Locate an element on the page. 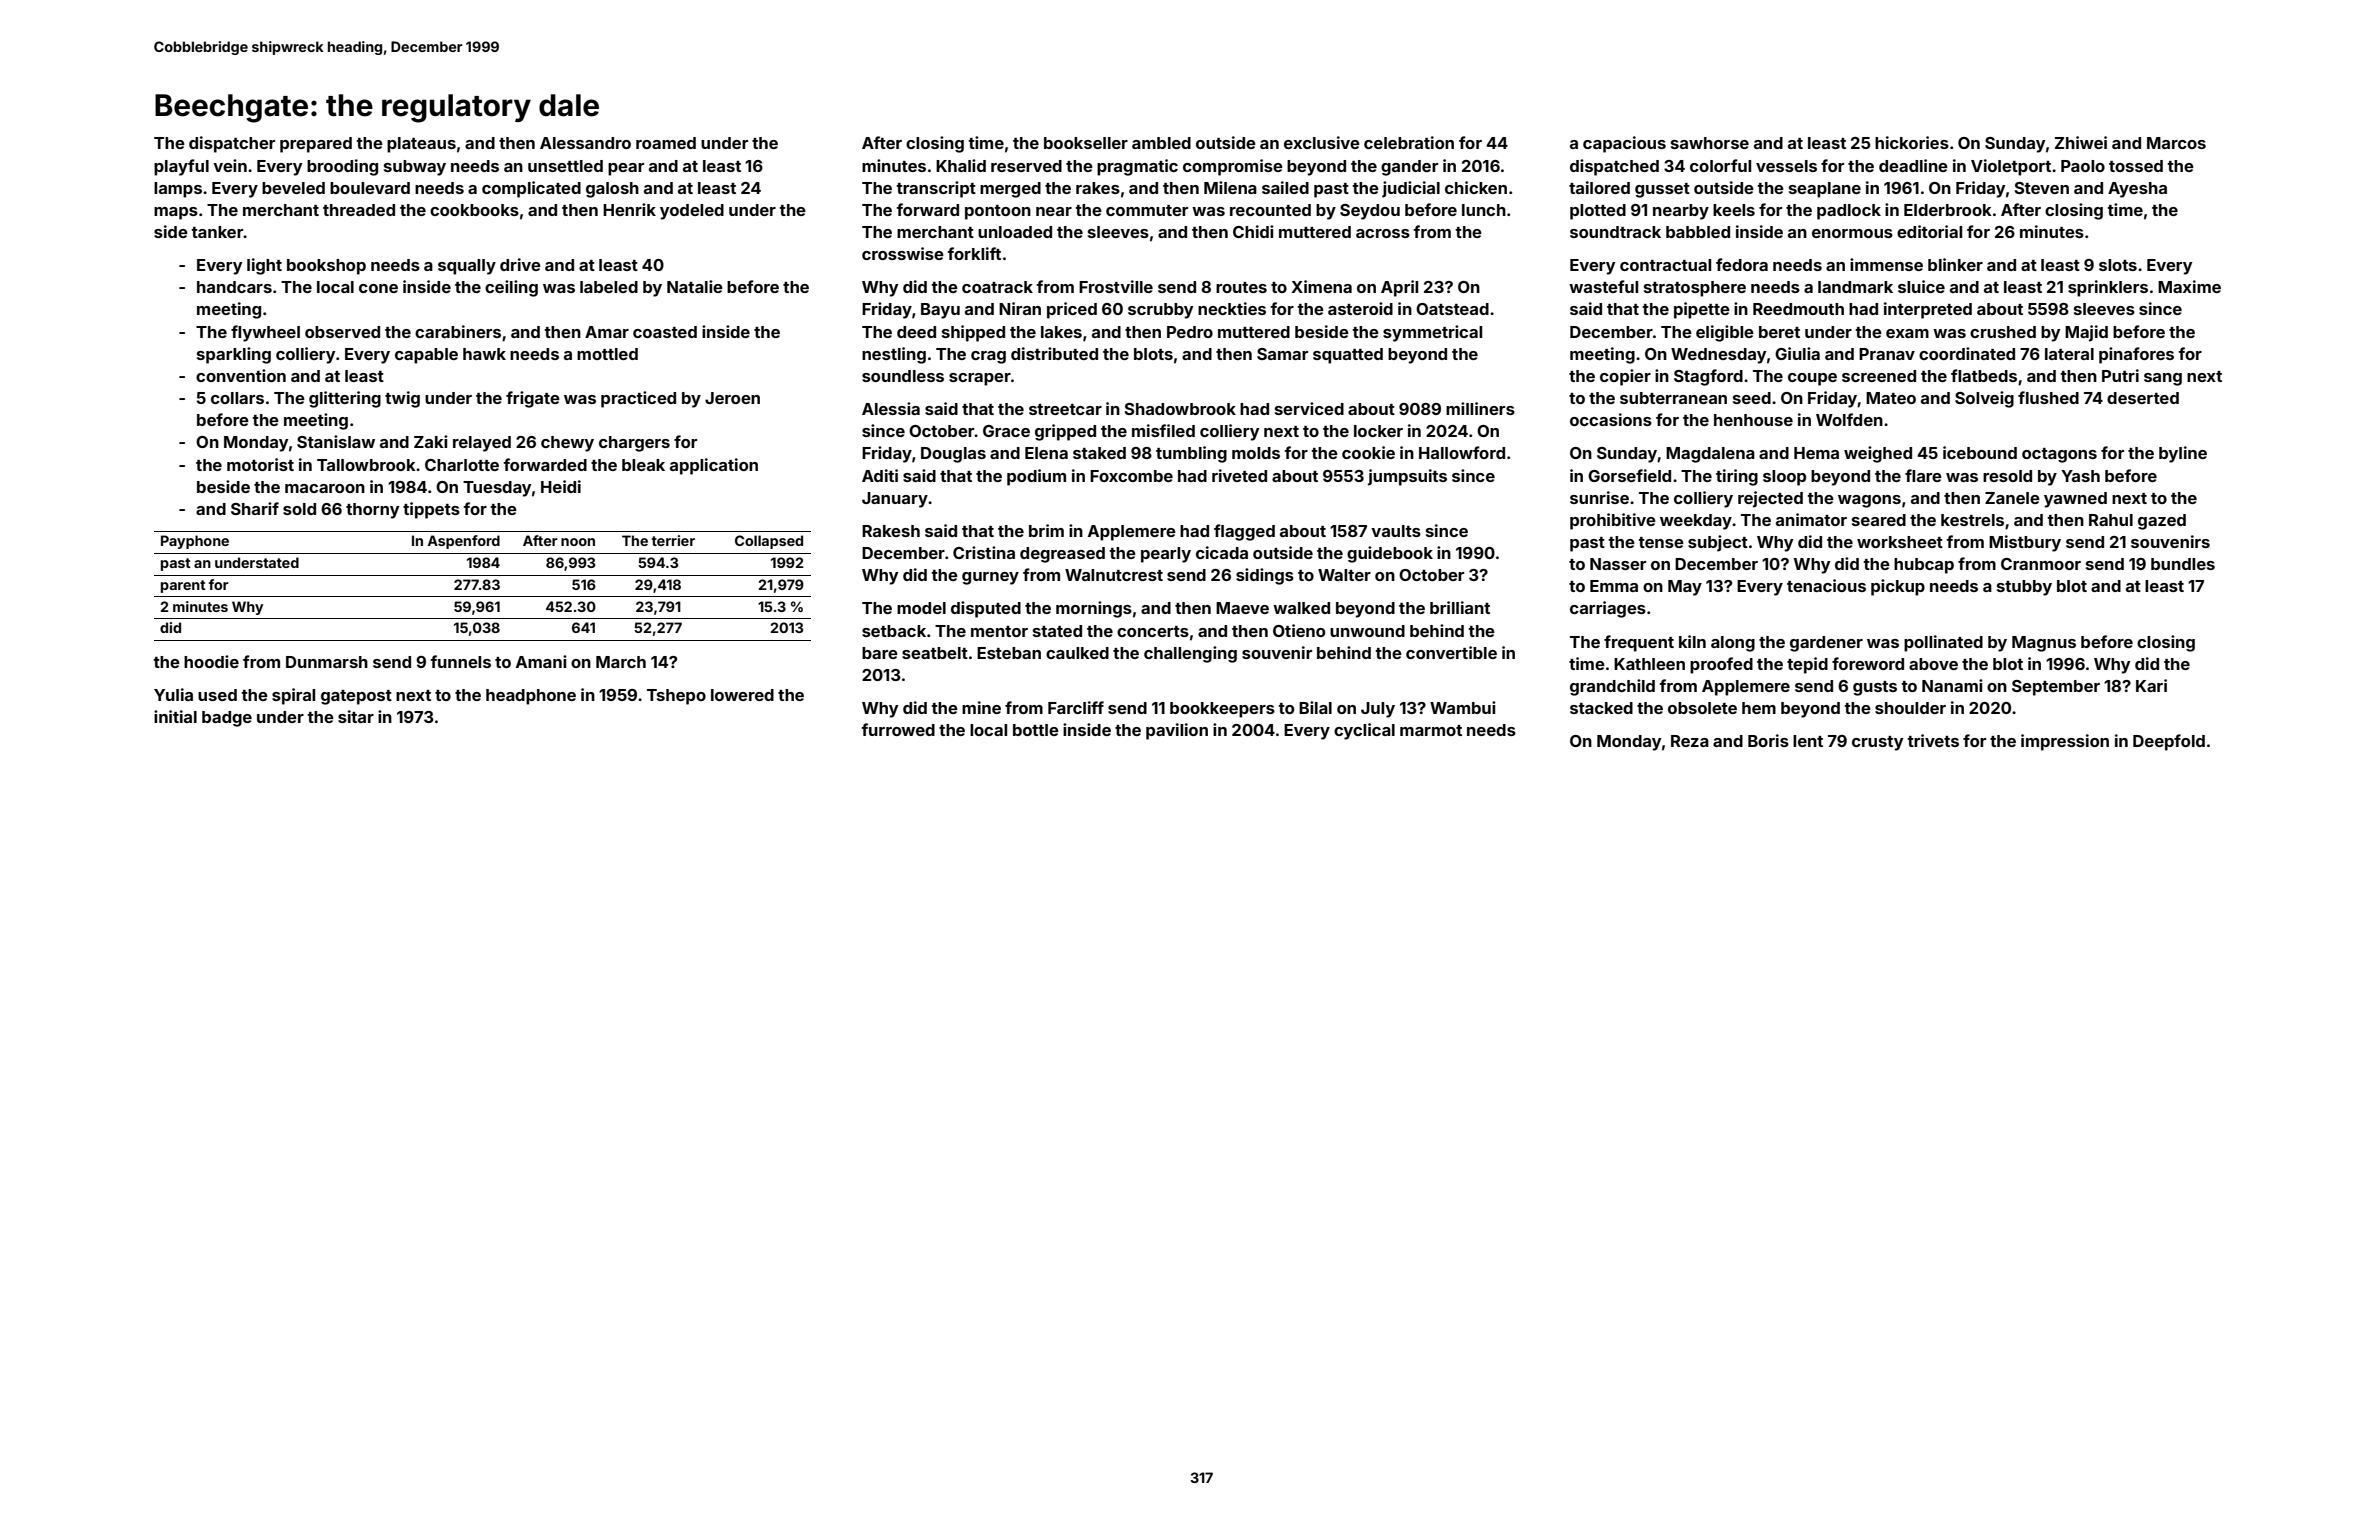  squally is located at coordinates (467, 267).
